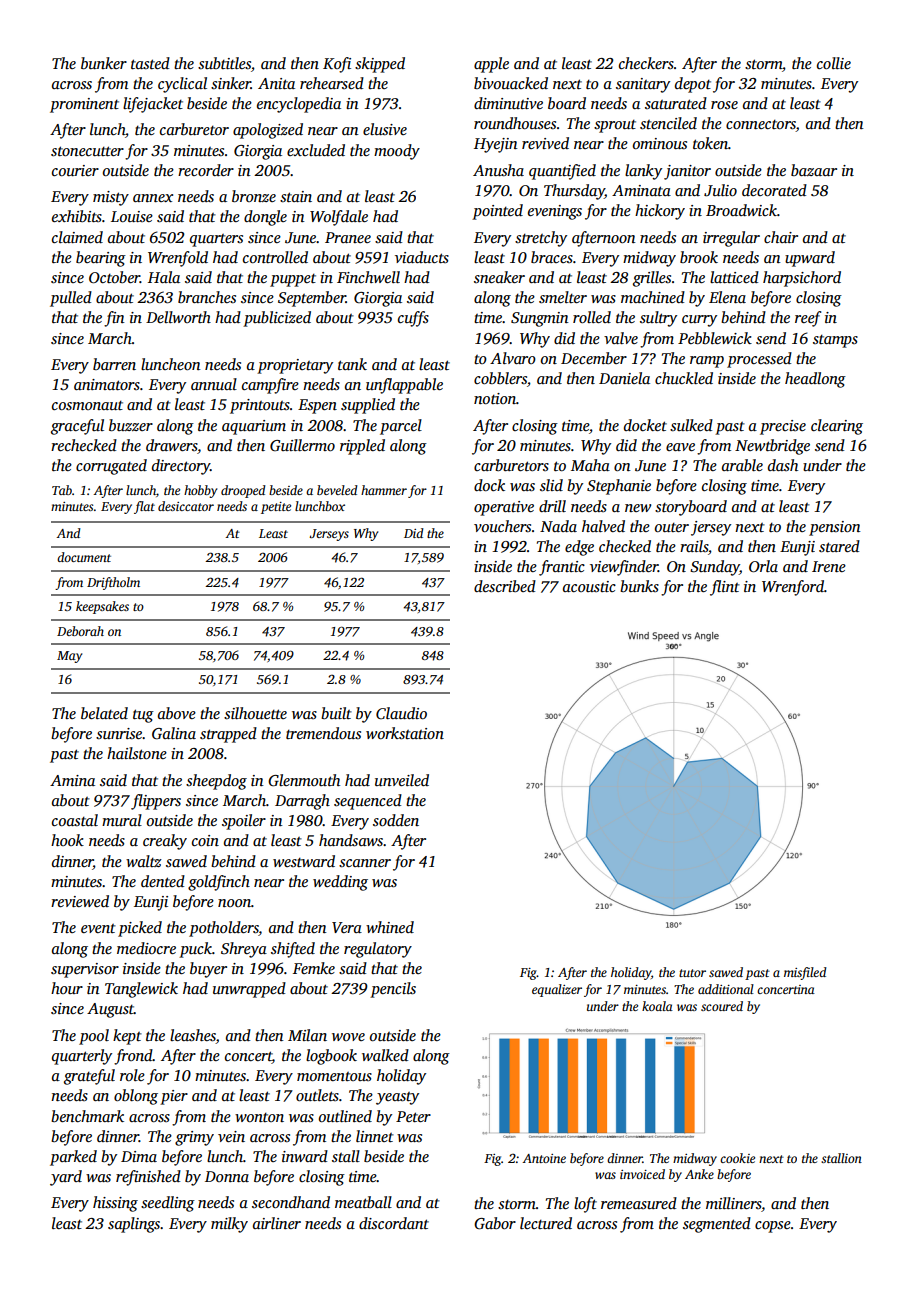 This screenshot has height=1308, width=924. I want to click on Gabor, so click(495, 1223).
